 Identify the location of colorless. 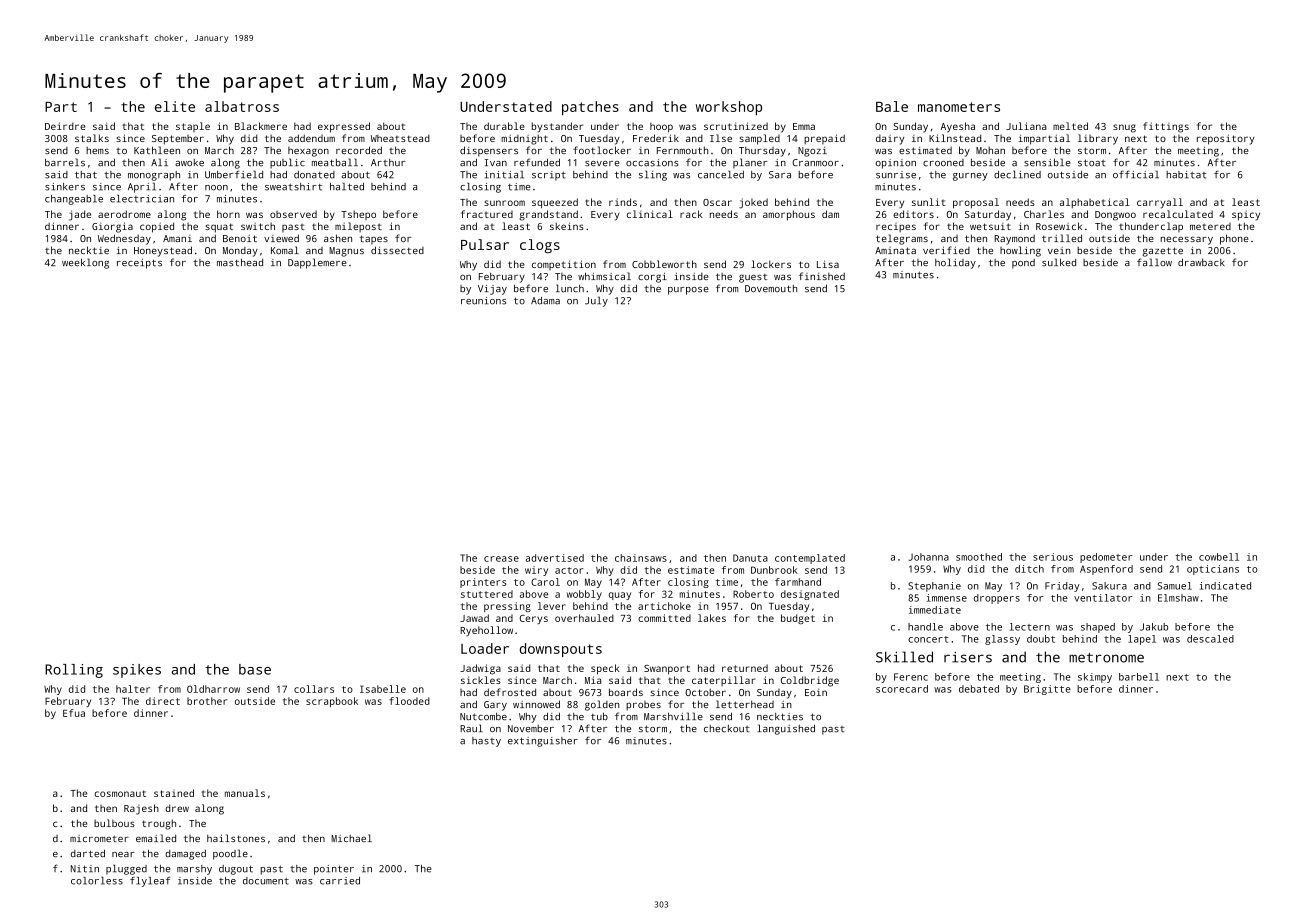
(97, 881).
